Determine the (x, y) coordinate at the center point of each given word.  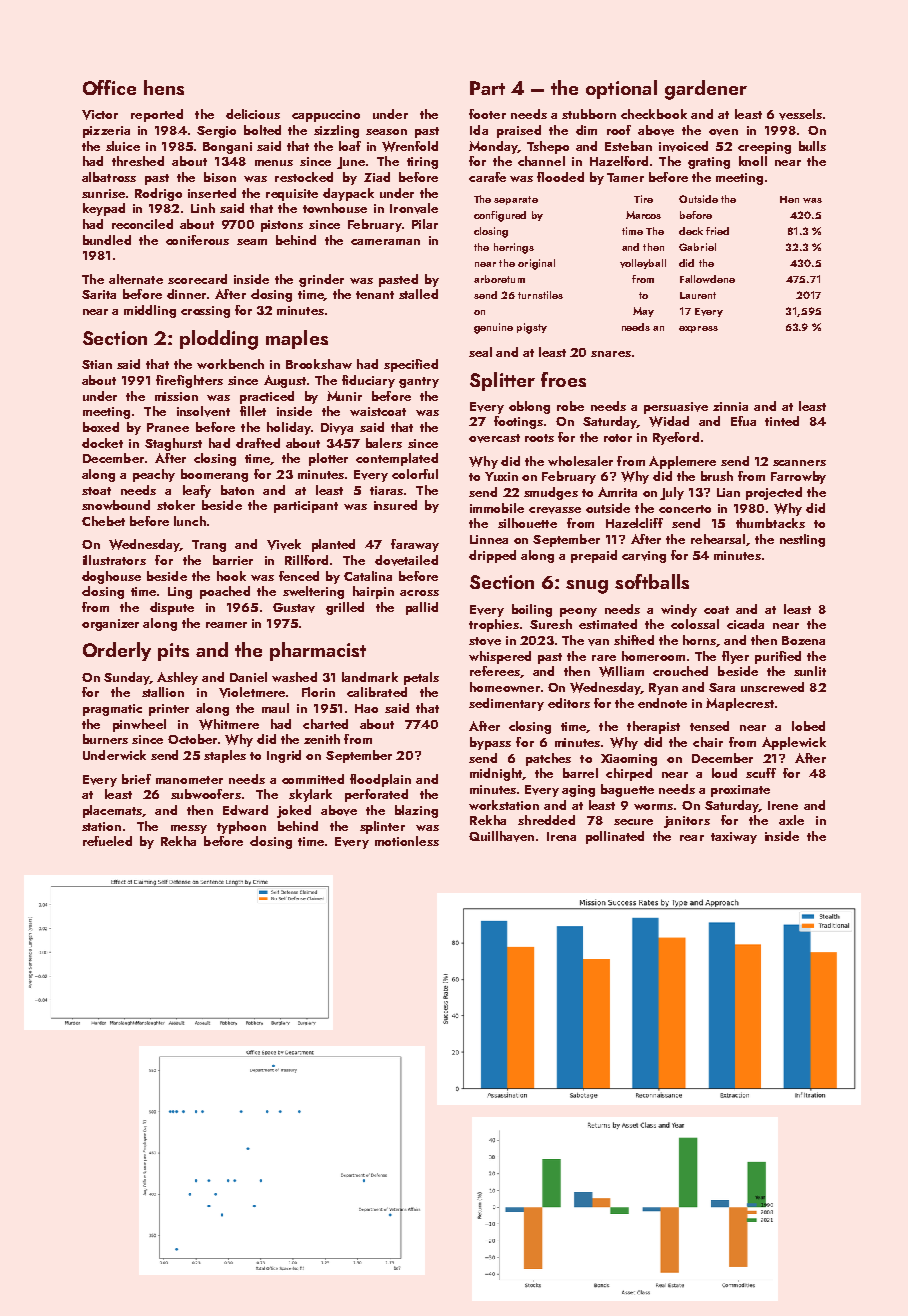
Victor (100, 115)
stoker (176, 505)
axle (791, 820)
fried (717, 231)
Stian (97, 364)
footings (518, 422)
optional (621, 89)
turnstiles (540, 295)
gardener (706, 90)
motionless (407, 841)
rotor (618, 438)
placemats (112, 811)
